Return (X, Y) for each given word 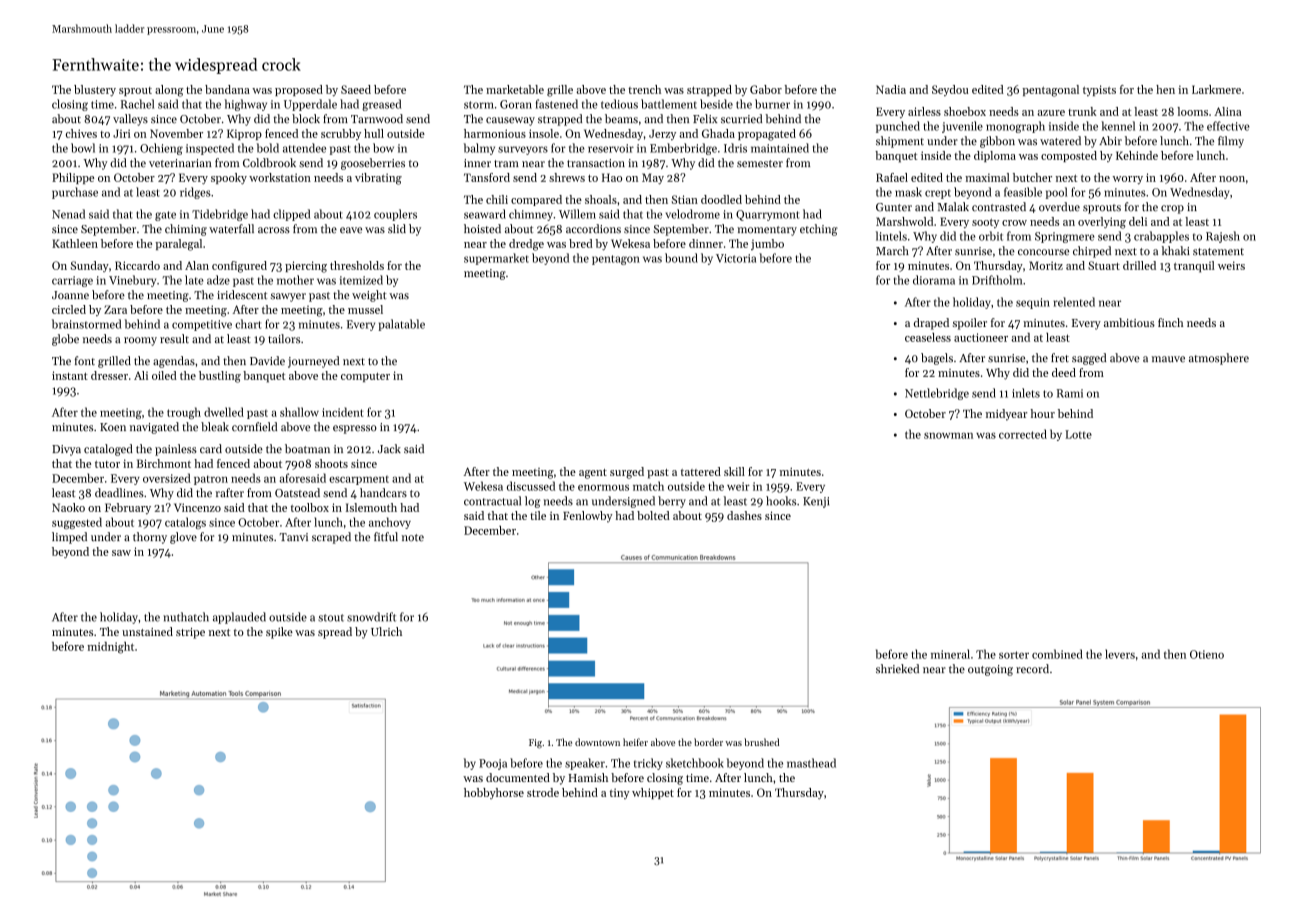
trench (644, 89)
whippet (653, 793)
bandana (227, 89)
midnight (110, 648)
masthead (811, 763)
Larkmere (1216, 89)
